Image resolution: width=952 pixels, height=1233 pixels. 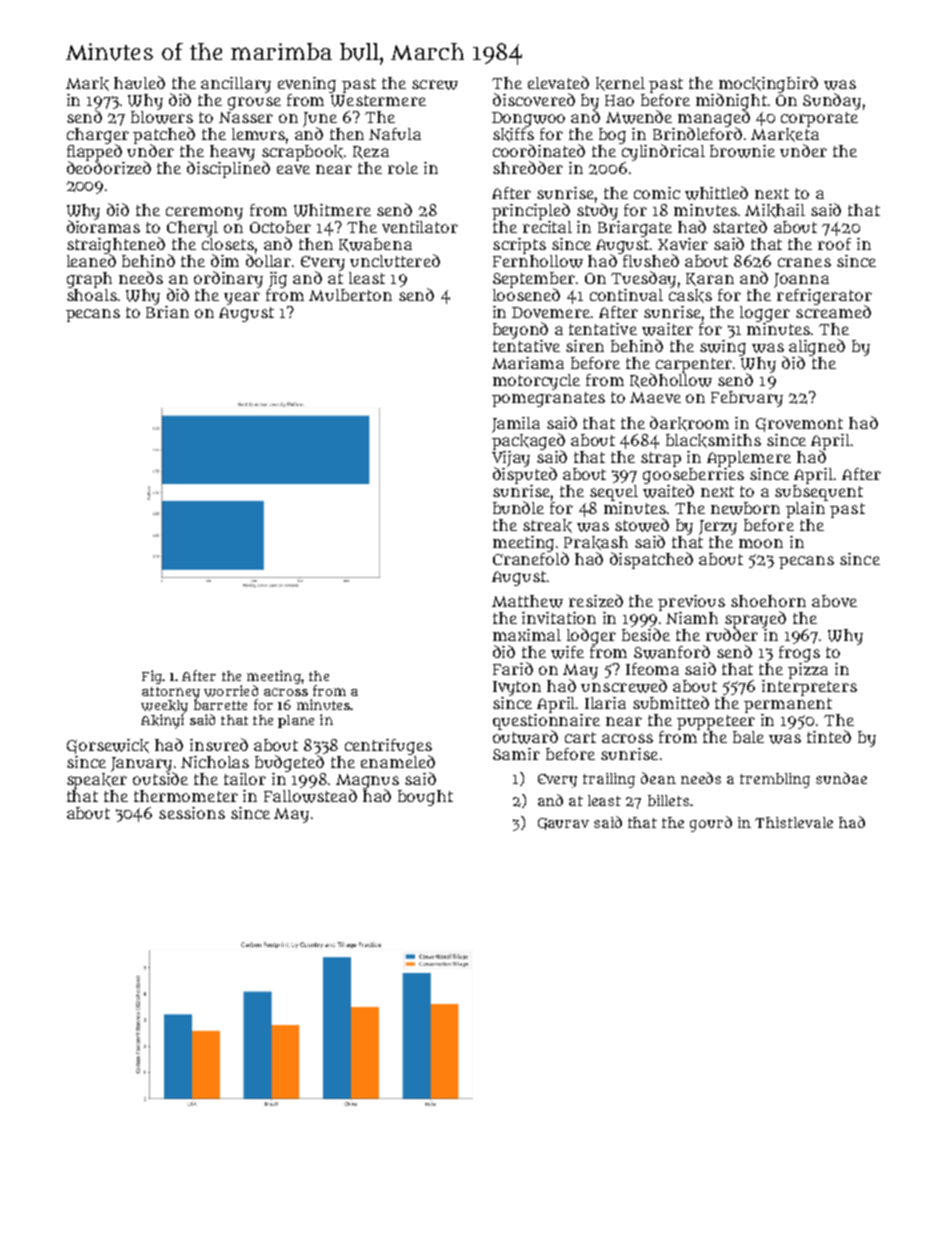 I want to click on Vijay, so click(x=511, y=459).
